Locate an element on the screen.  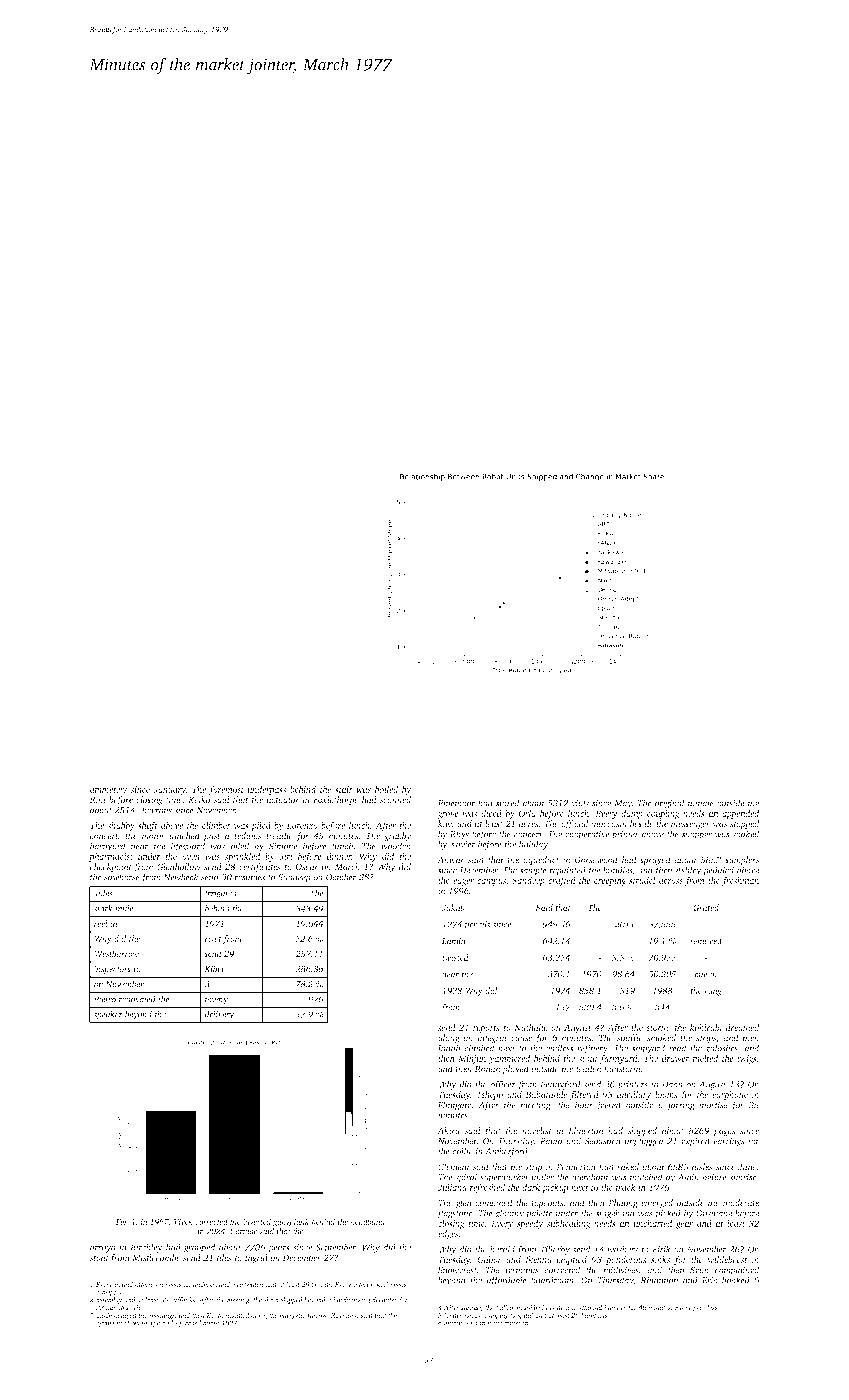
Newbeck is located at coordinates (181, 877).
